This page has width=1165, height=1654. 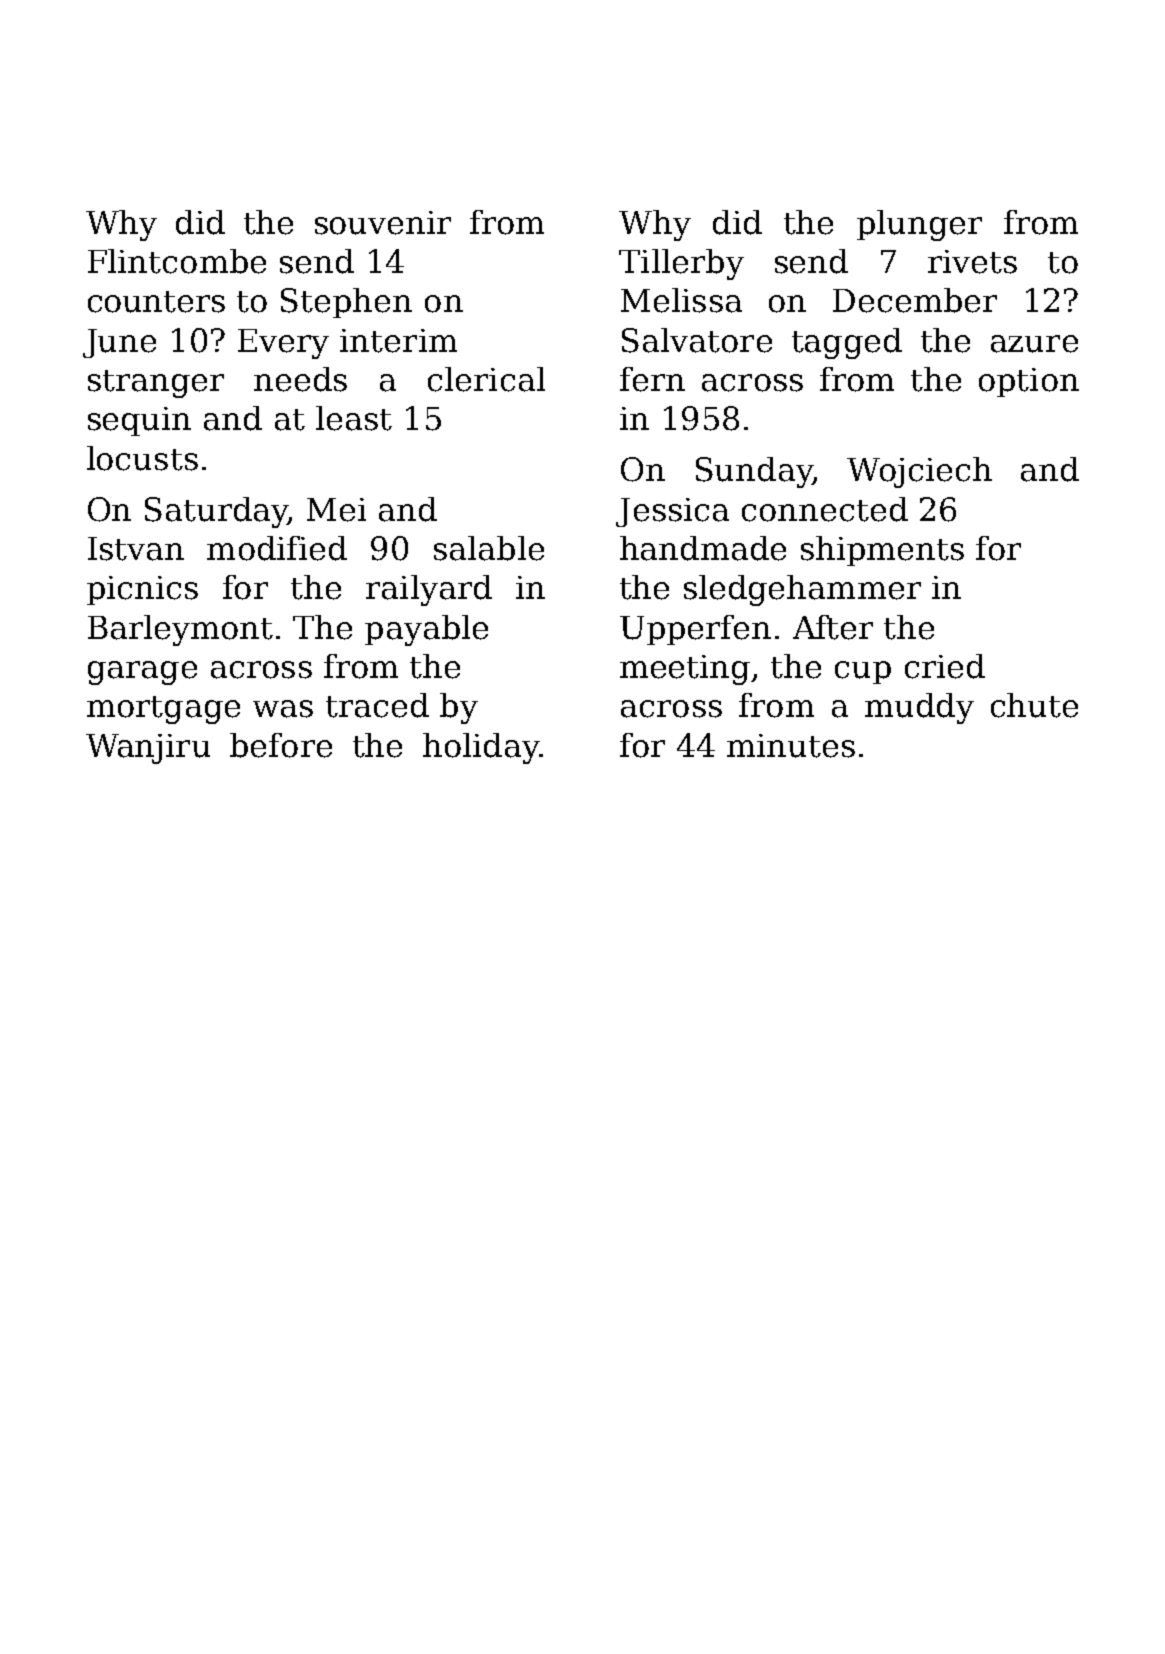 I want to click on Saturday, so click(x=216, y=512).
